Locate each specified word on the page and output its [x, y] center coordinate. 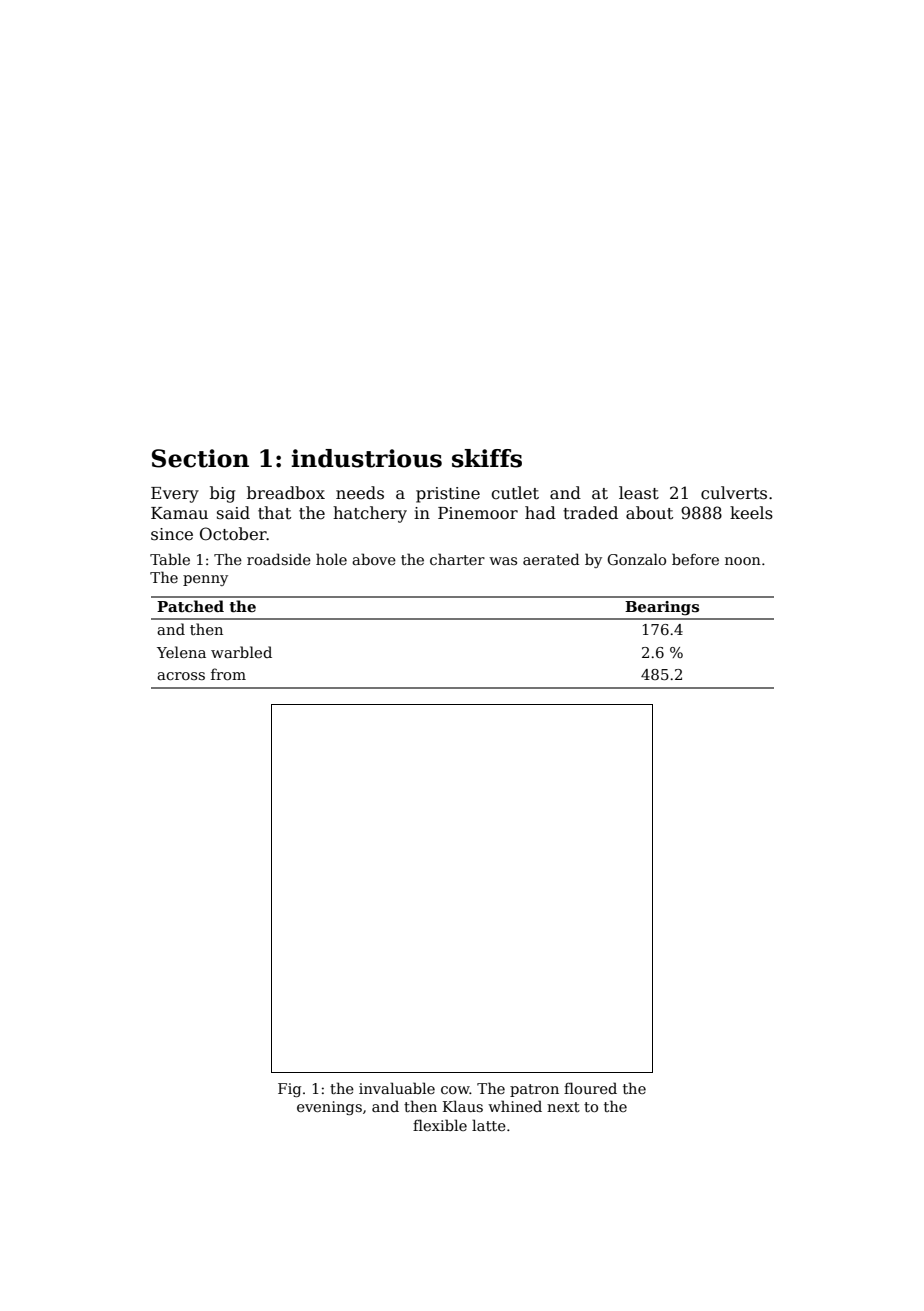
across [181, 676]
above [374, 559]
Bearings [662, 608]
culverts [734, 493]
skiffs [487, 458]
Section [200, 458]
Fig [289, 1090]
